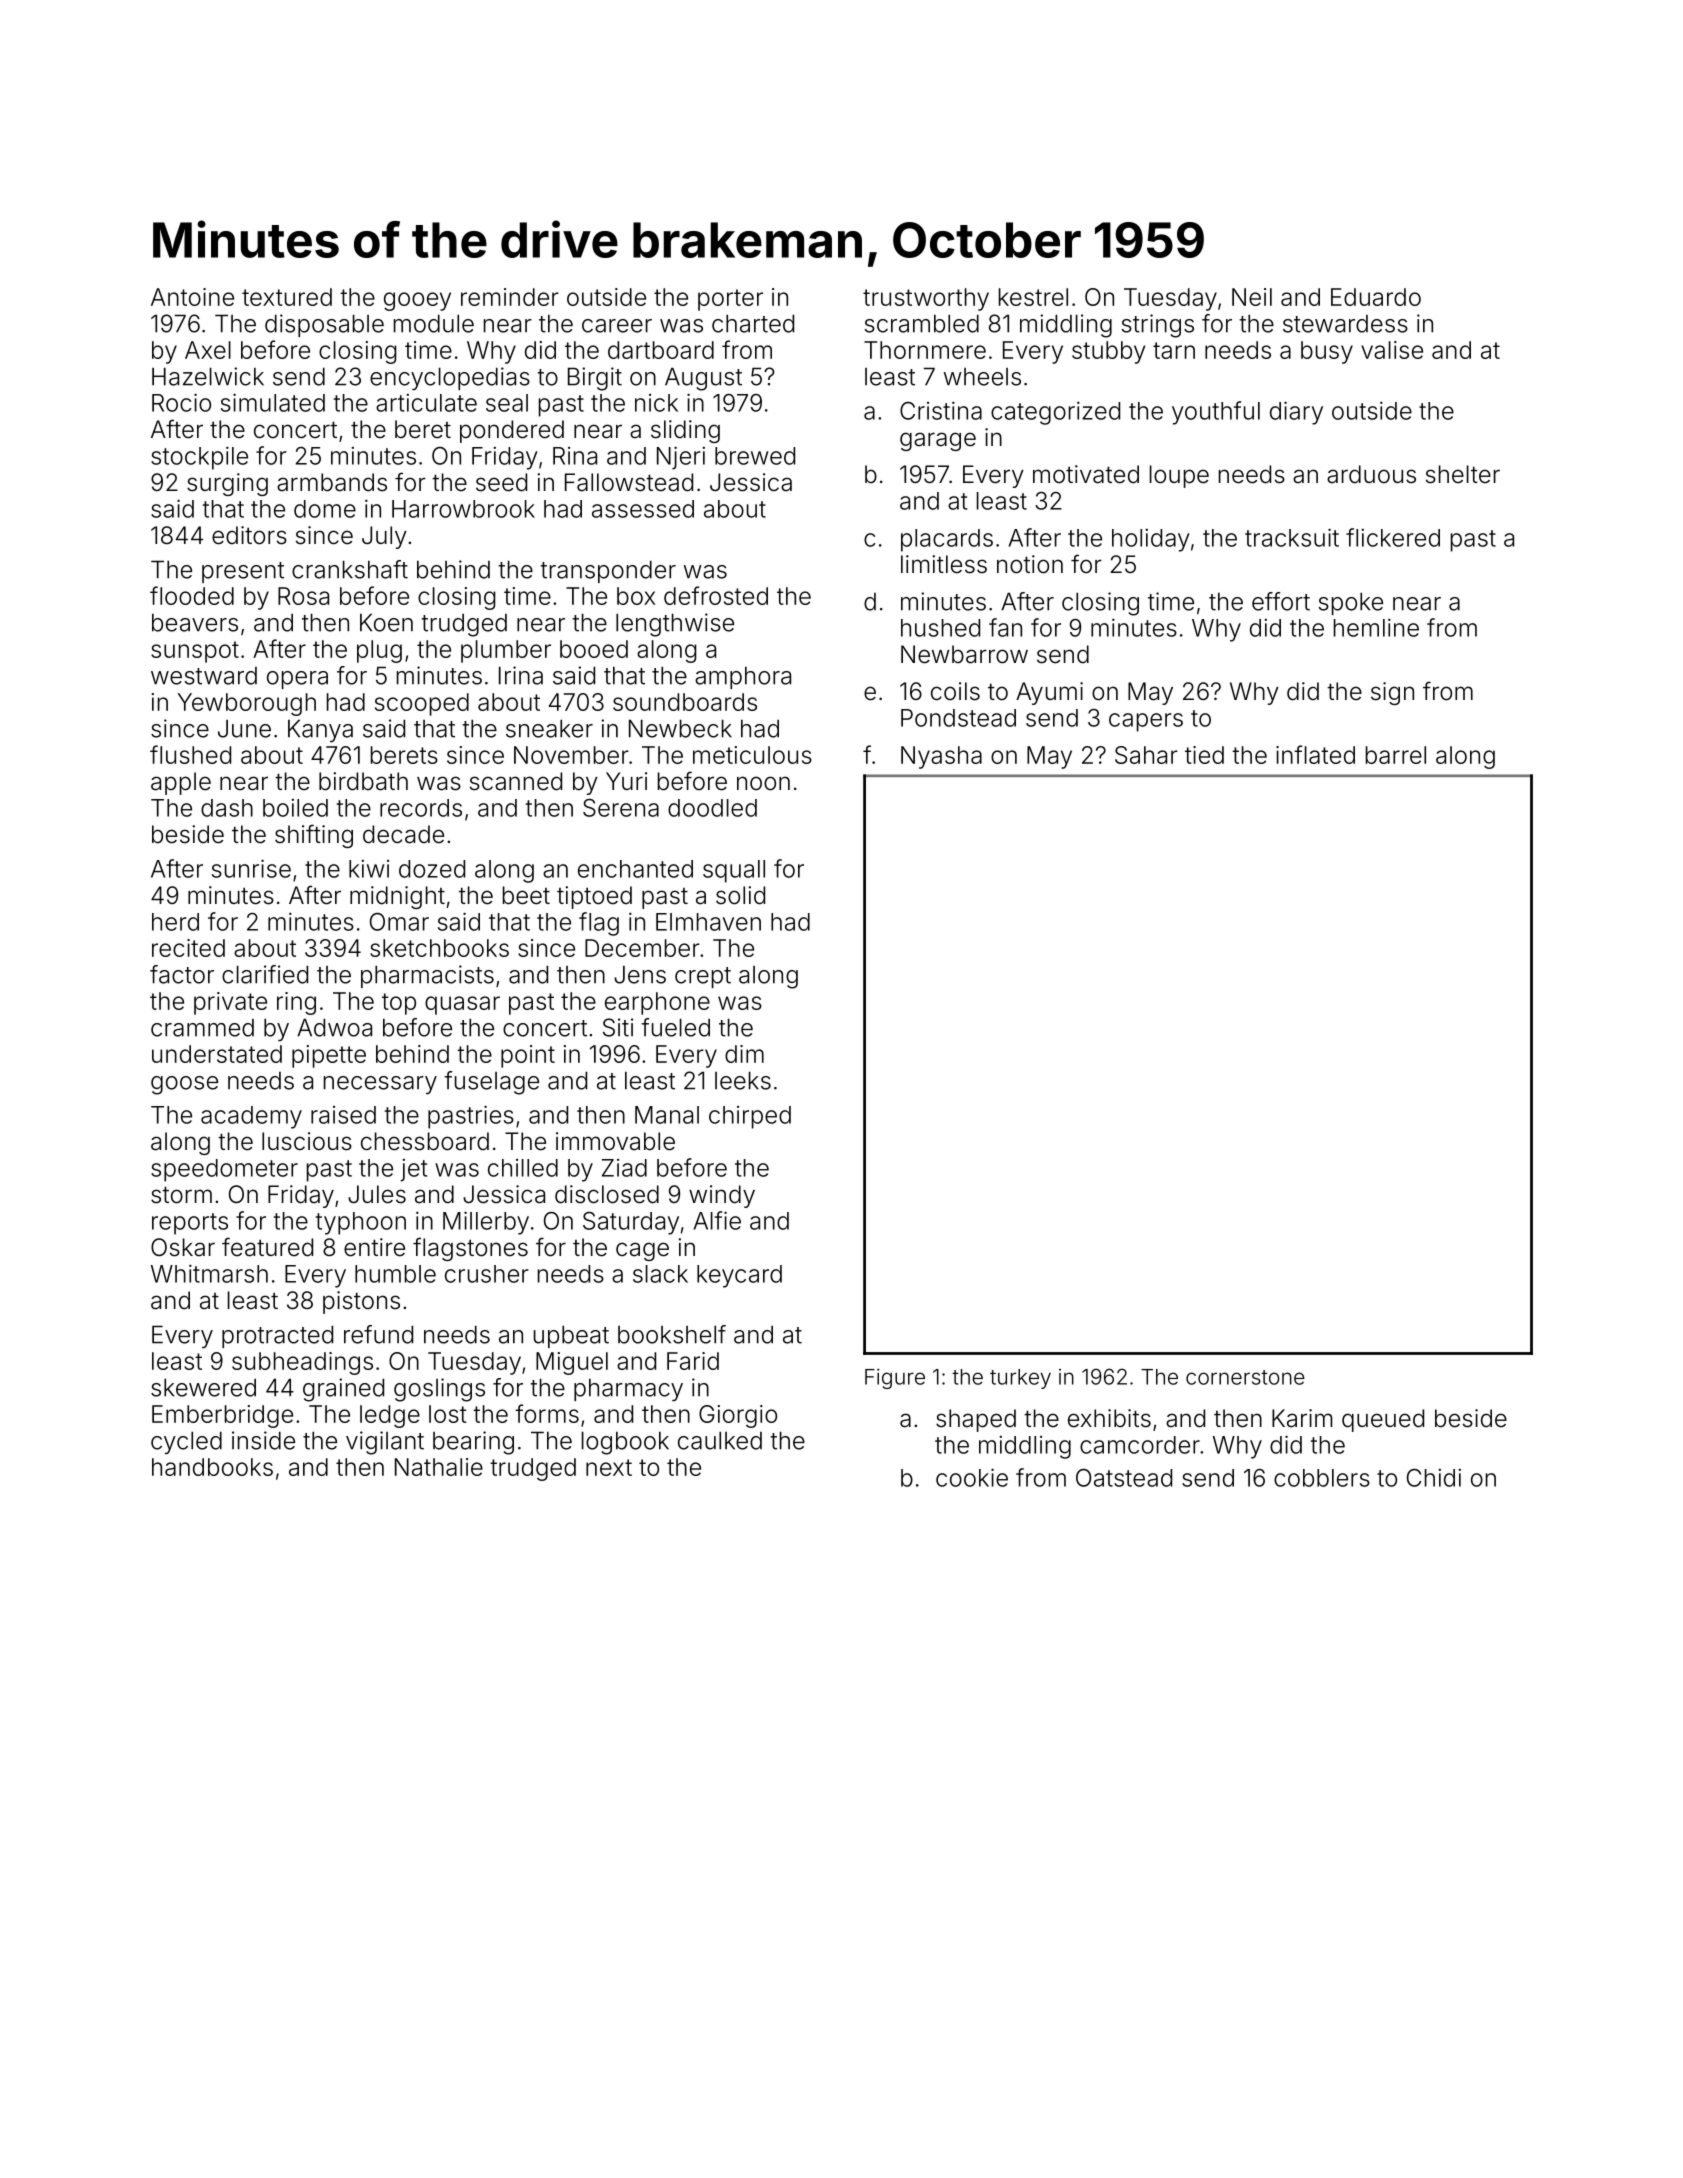  Describe the element at coordinates (734, 871) in the image. I see `squall` at that location.
